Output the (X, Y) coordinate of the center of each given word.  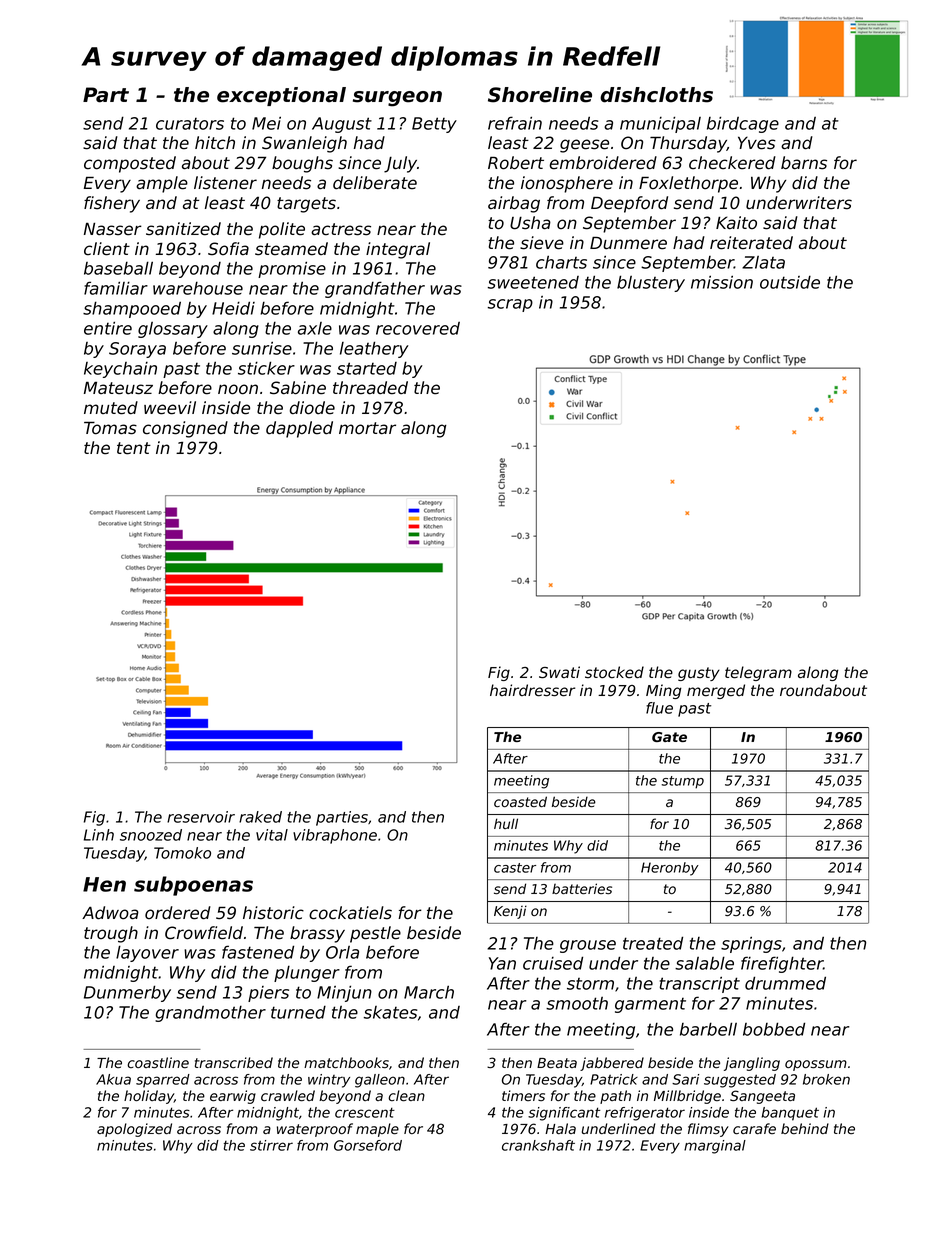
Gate (669, 737)
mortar (367, 428)
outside (790, 282)
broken (826, 1079)
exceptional (281, 96)
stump (682, 782)
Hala (560, 1128)
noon (238, 389)
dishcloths (656, 95)
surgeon (397, 99)
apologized (134, 1130)
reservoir (201, 817)
